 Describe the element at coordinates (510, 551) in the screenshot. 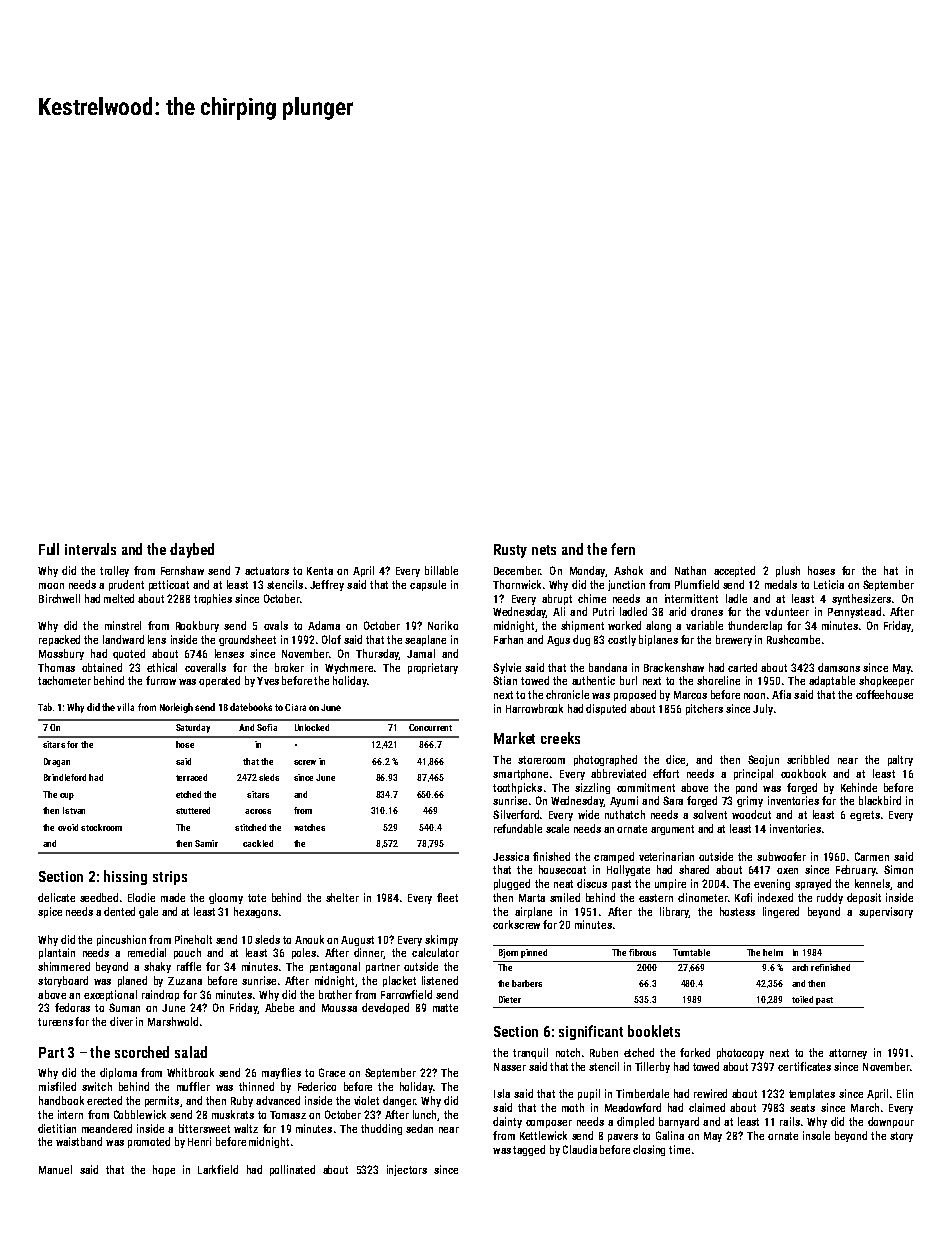

I see `Rusty` at that location.
